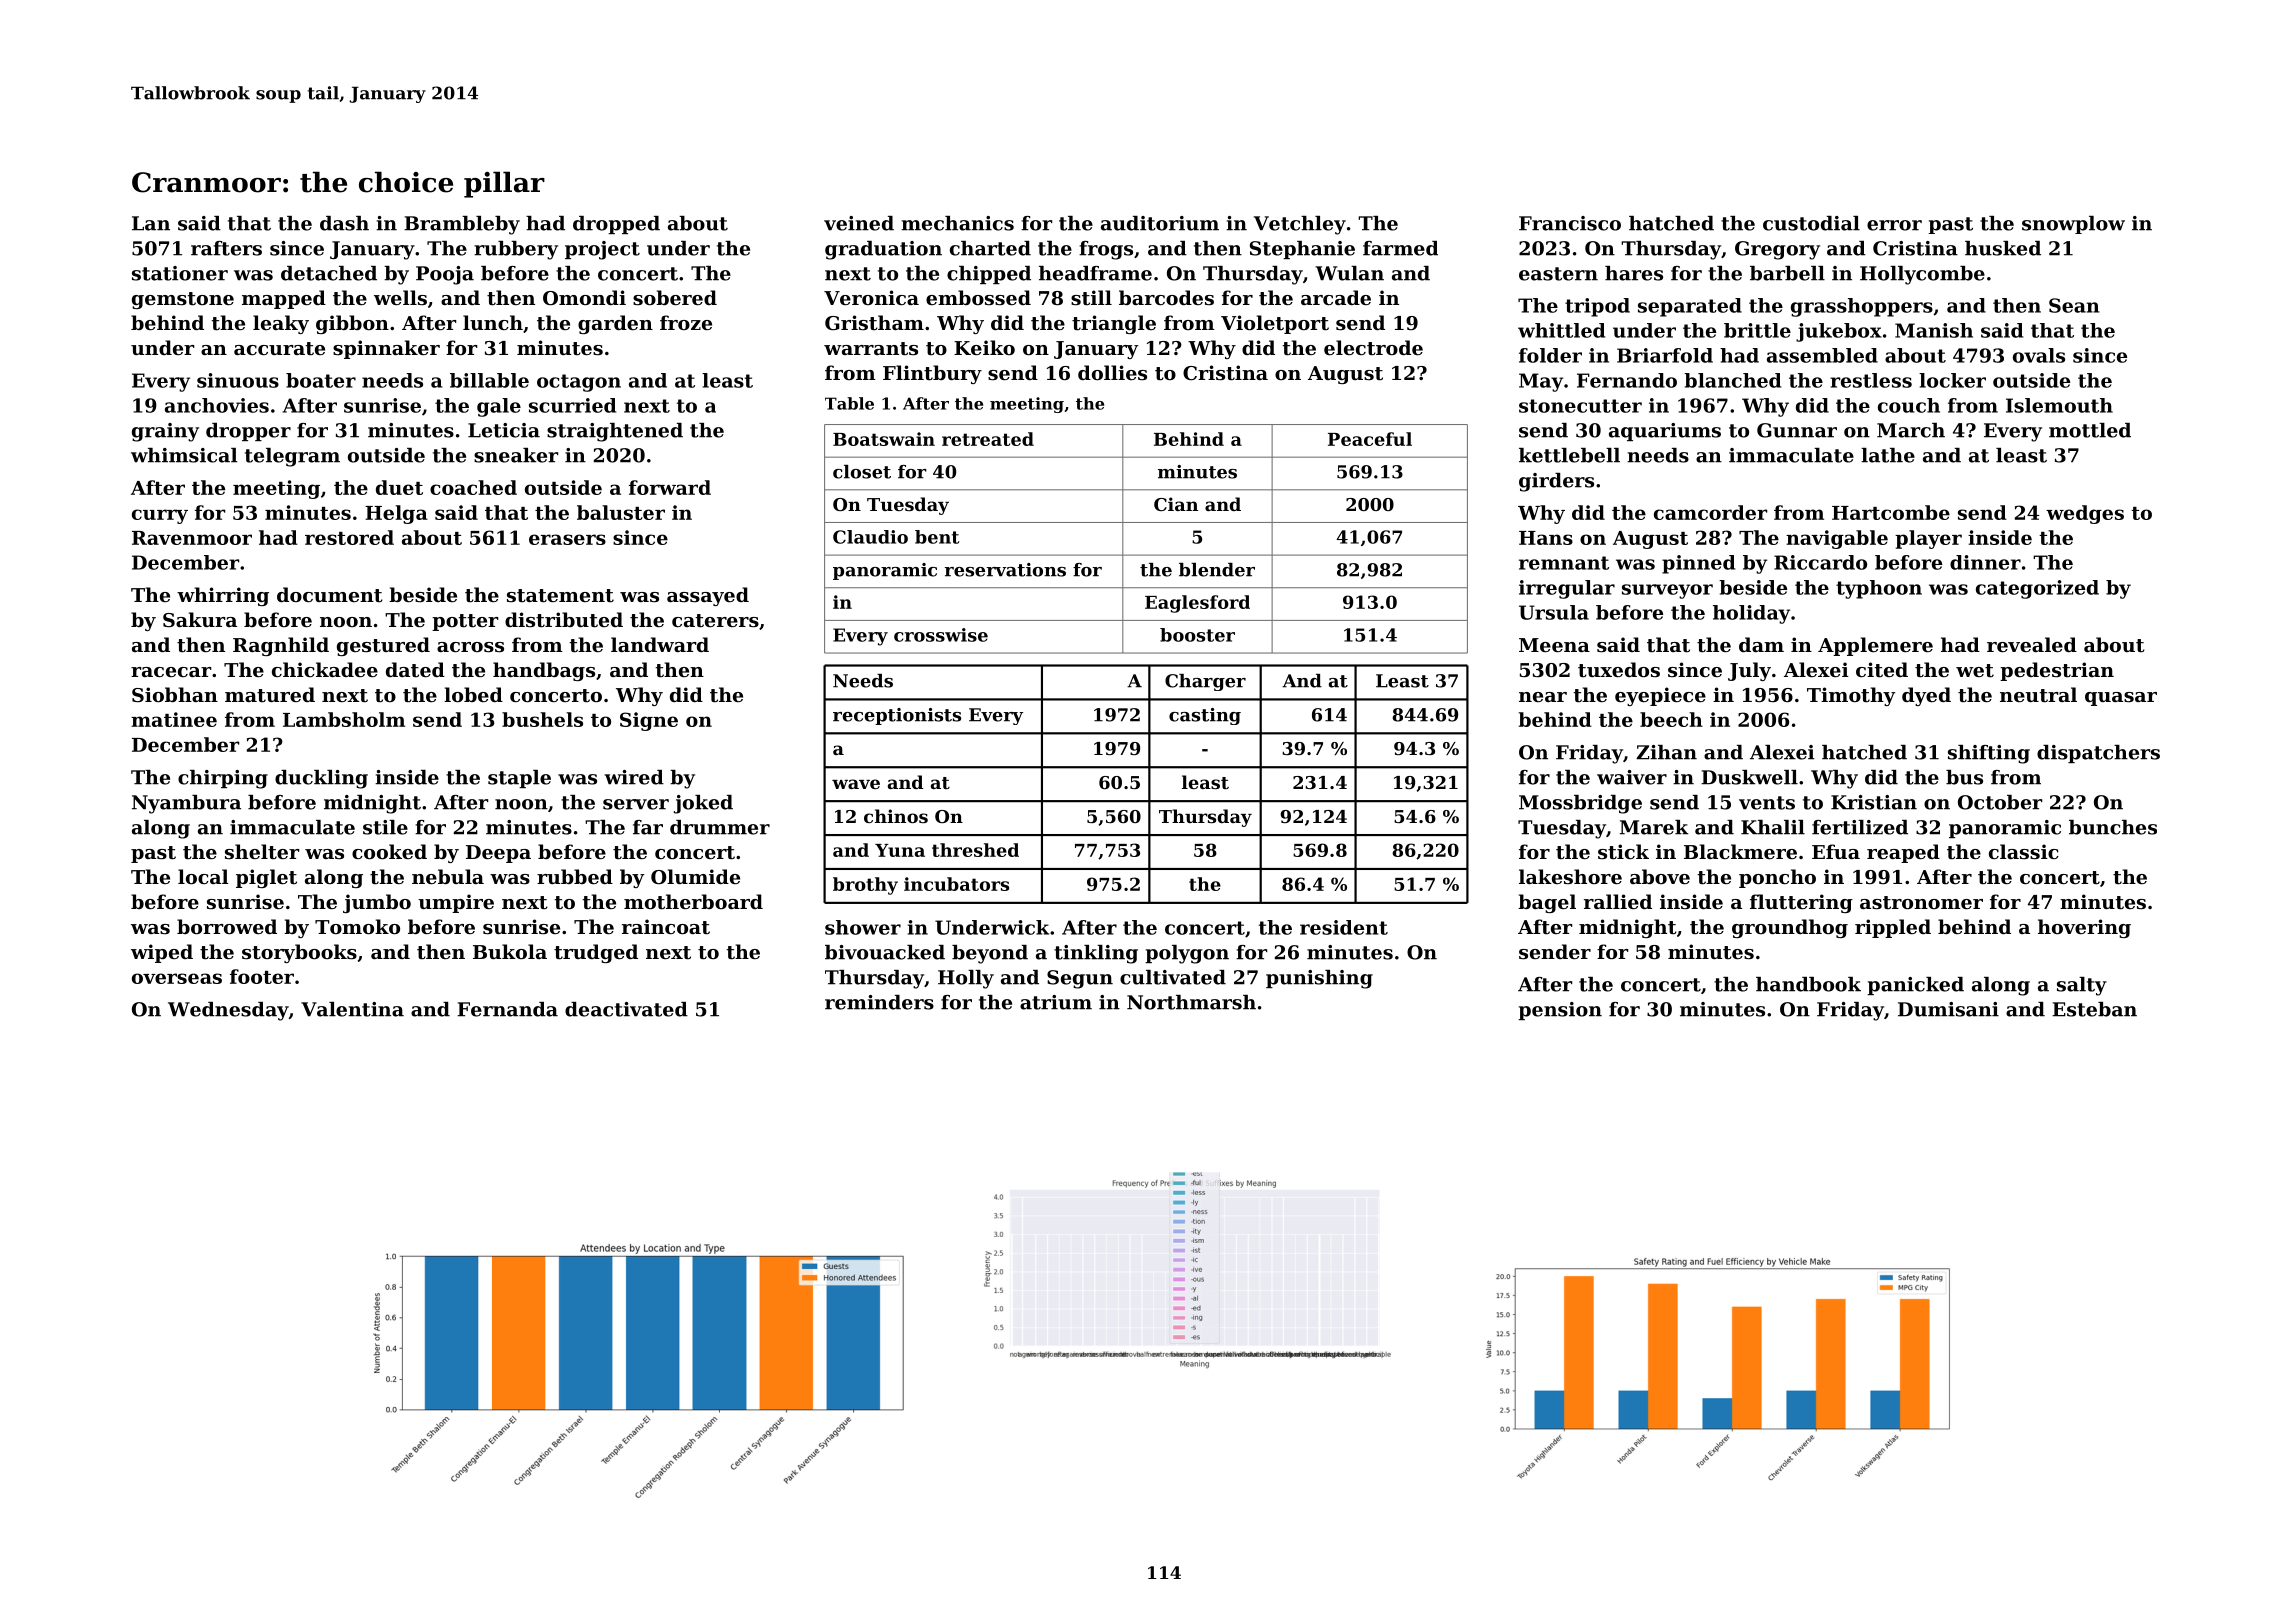  Describe the element at coordinates (1874, 802) in the screenshot. I see `Kristian` at that location.
